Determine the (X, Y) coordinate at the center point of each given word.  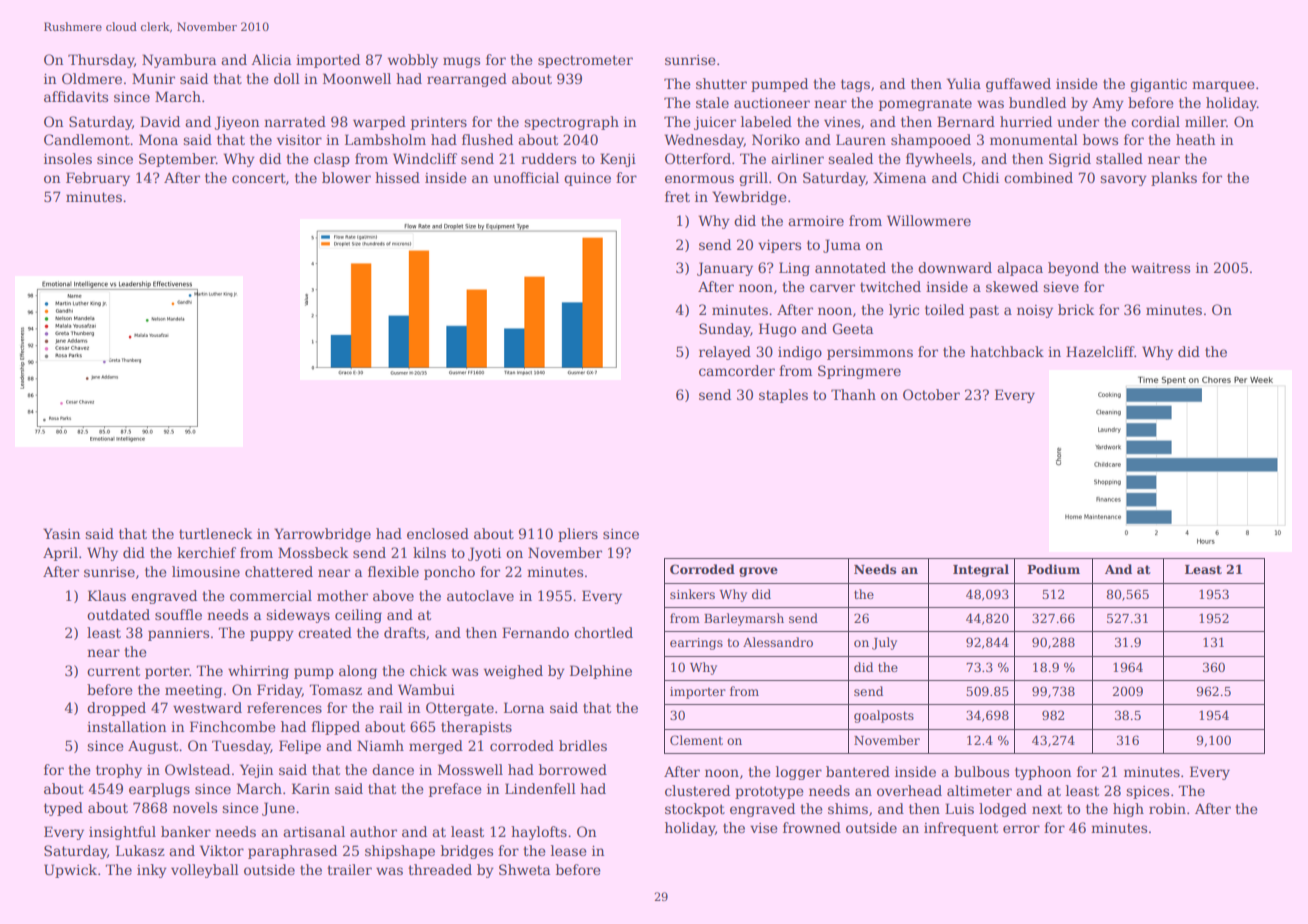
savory (1123, 180)
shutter (721, 83)
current (113, 671)
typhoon (1043, 773)
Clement (696, 740)
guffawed (1018, 85)
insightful (122, 833)
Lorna (524, 707)
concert (259, 178)
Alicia (271, 59)
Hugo (777, 330)
